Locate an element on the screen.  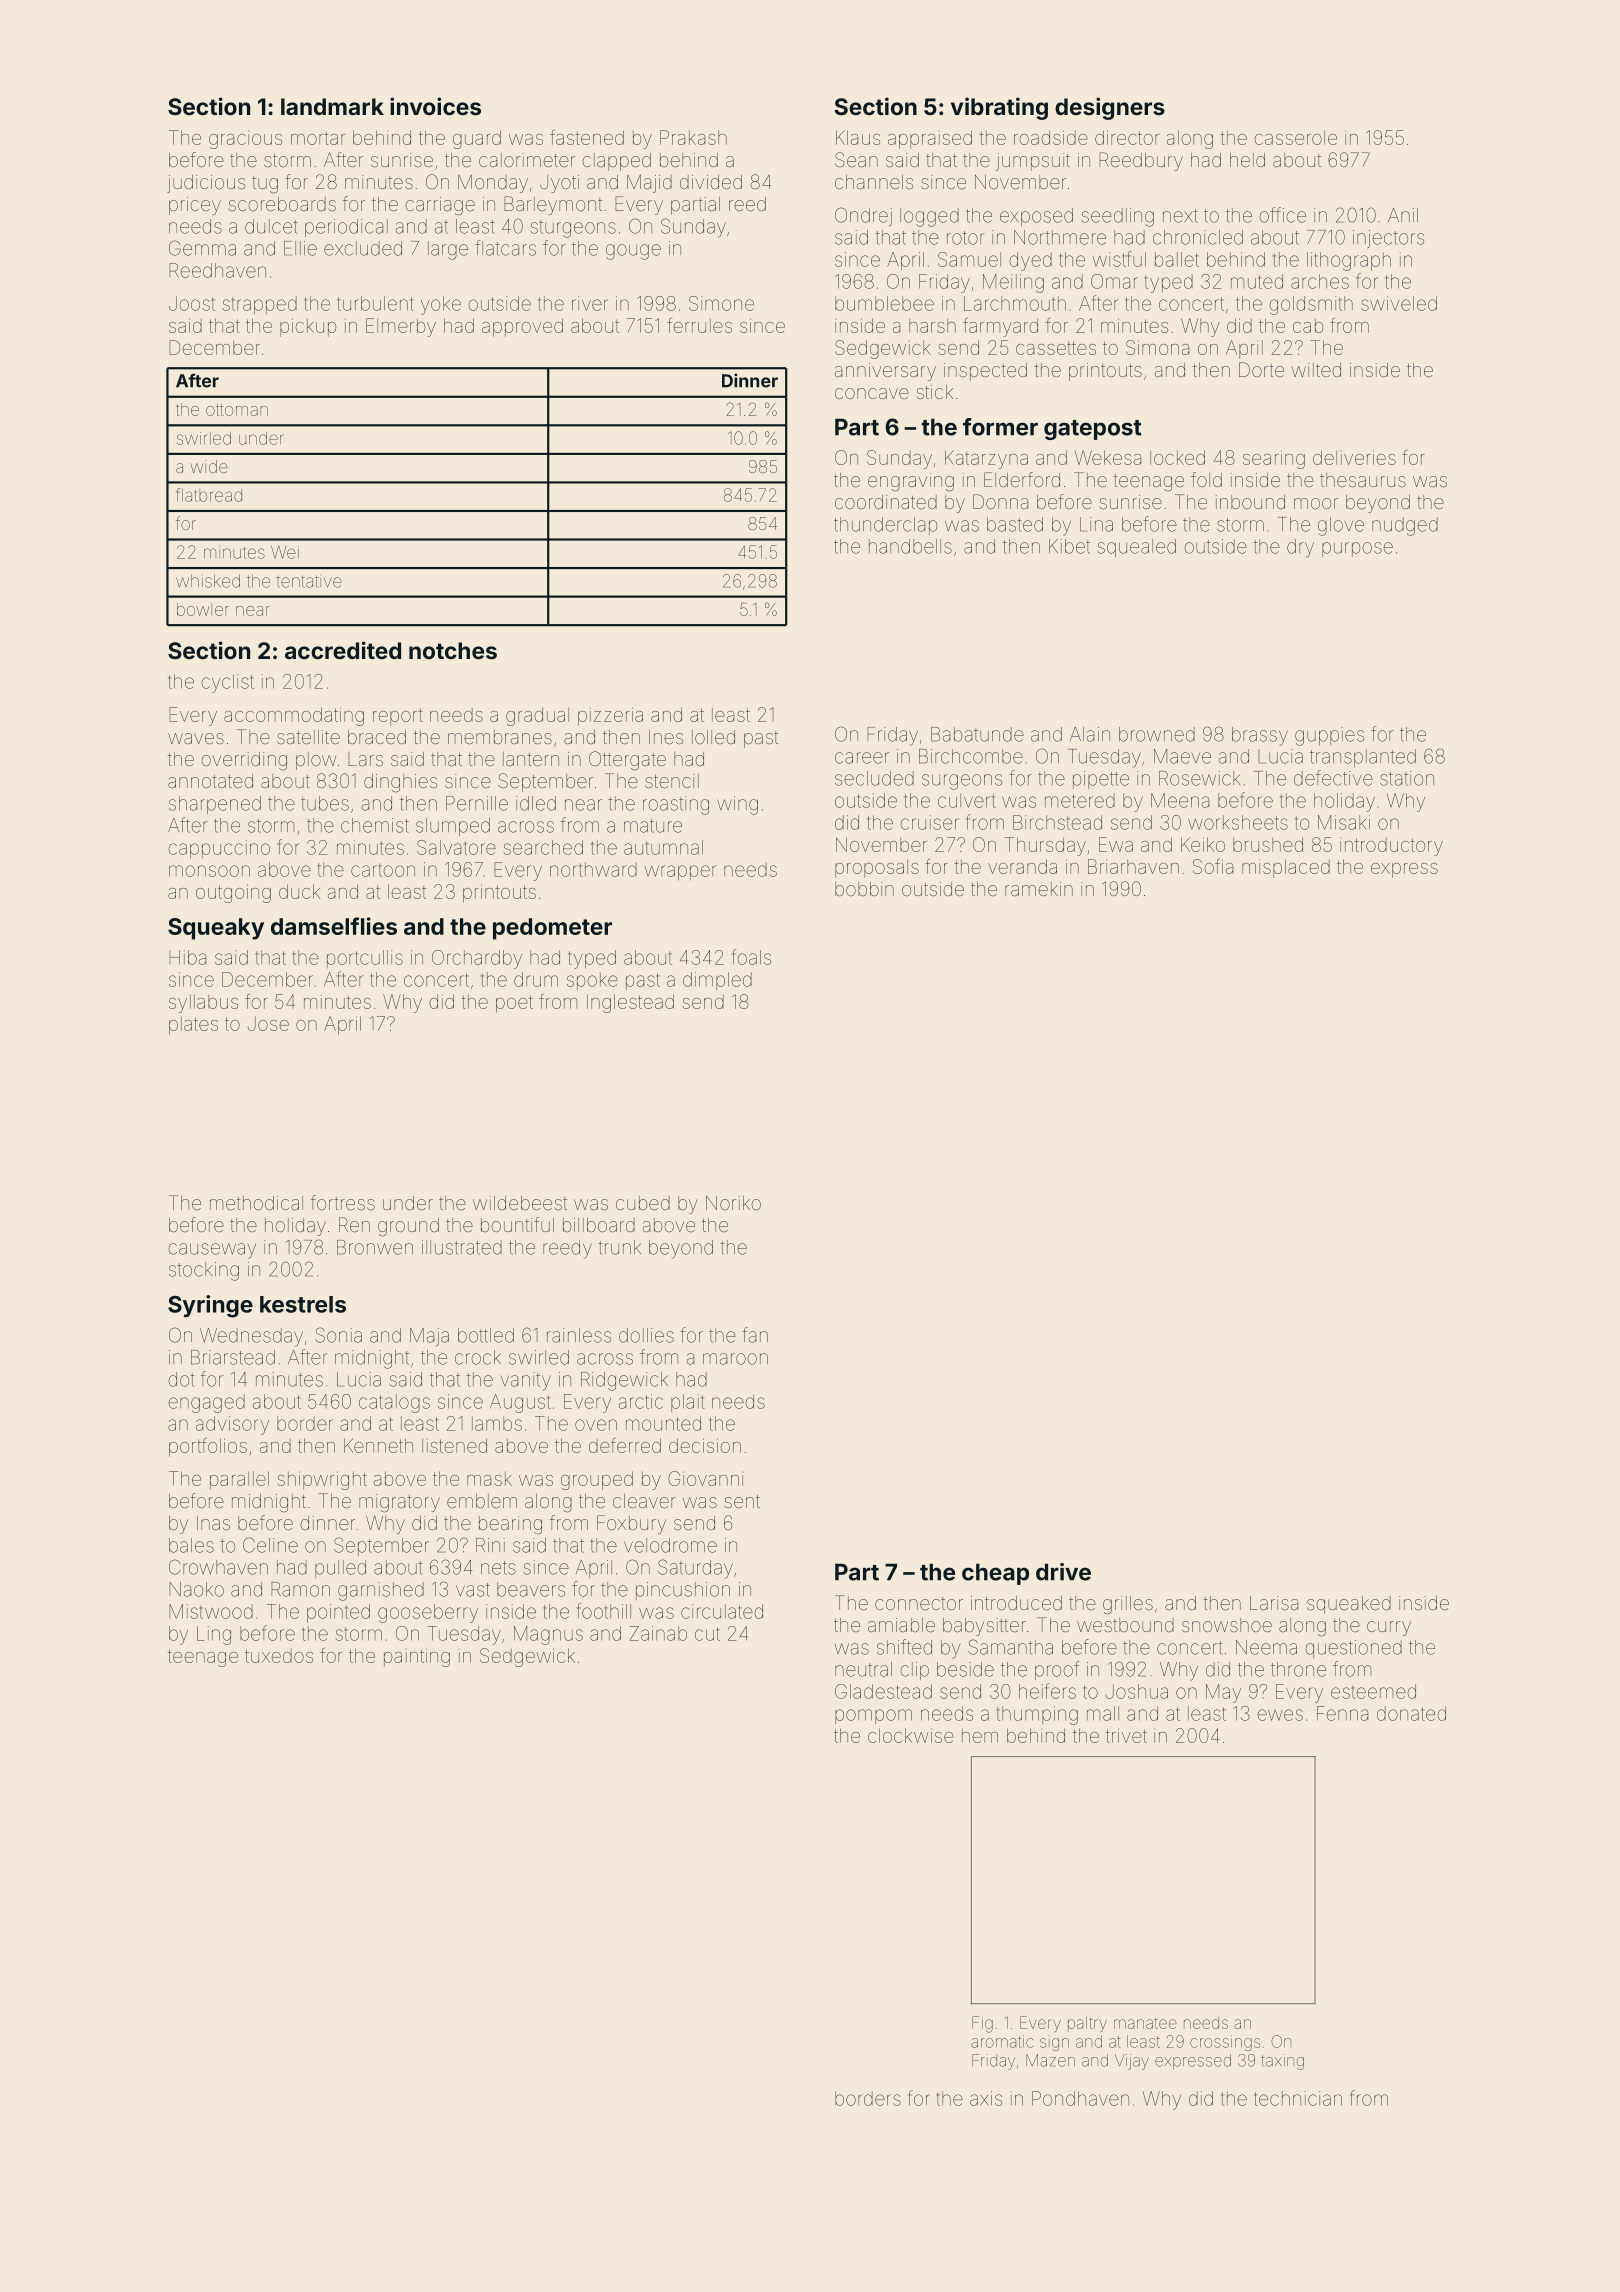
dimpled is located at coordinates (717, 981).
